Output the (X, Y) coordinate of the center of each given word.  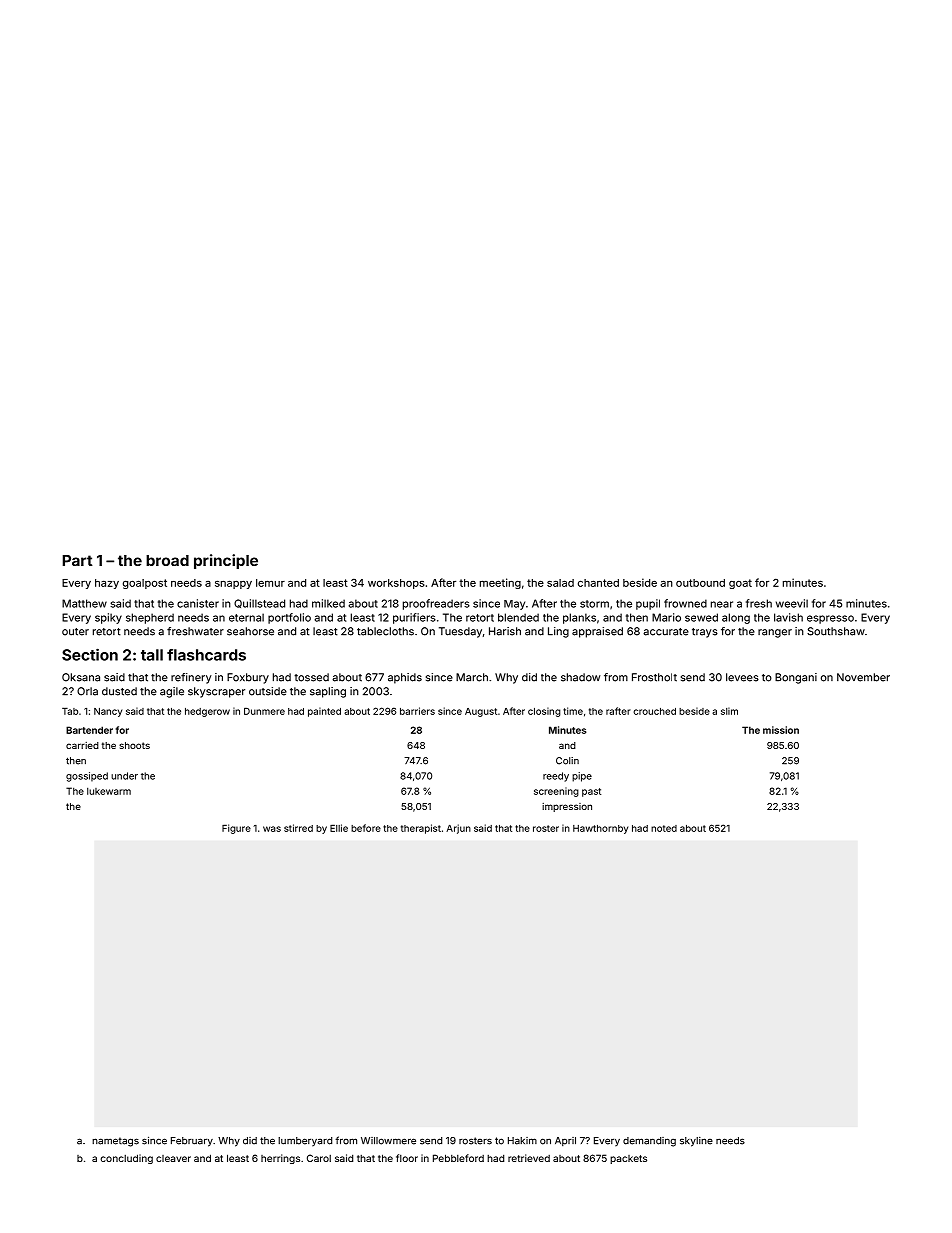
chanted (598, 583)
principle (226, 561)
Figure (236, 829)
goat (740, 584)
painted (324, 712)
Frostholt (654, 677)
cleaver (173, 1158)
